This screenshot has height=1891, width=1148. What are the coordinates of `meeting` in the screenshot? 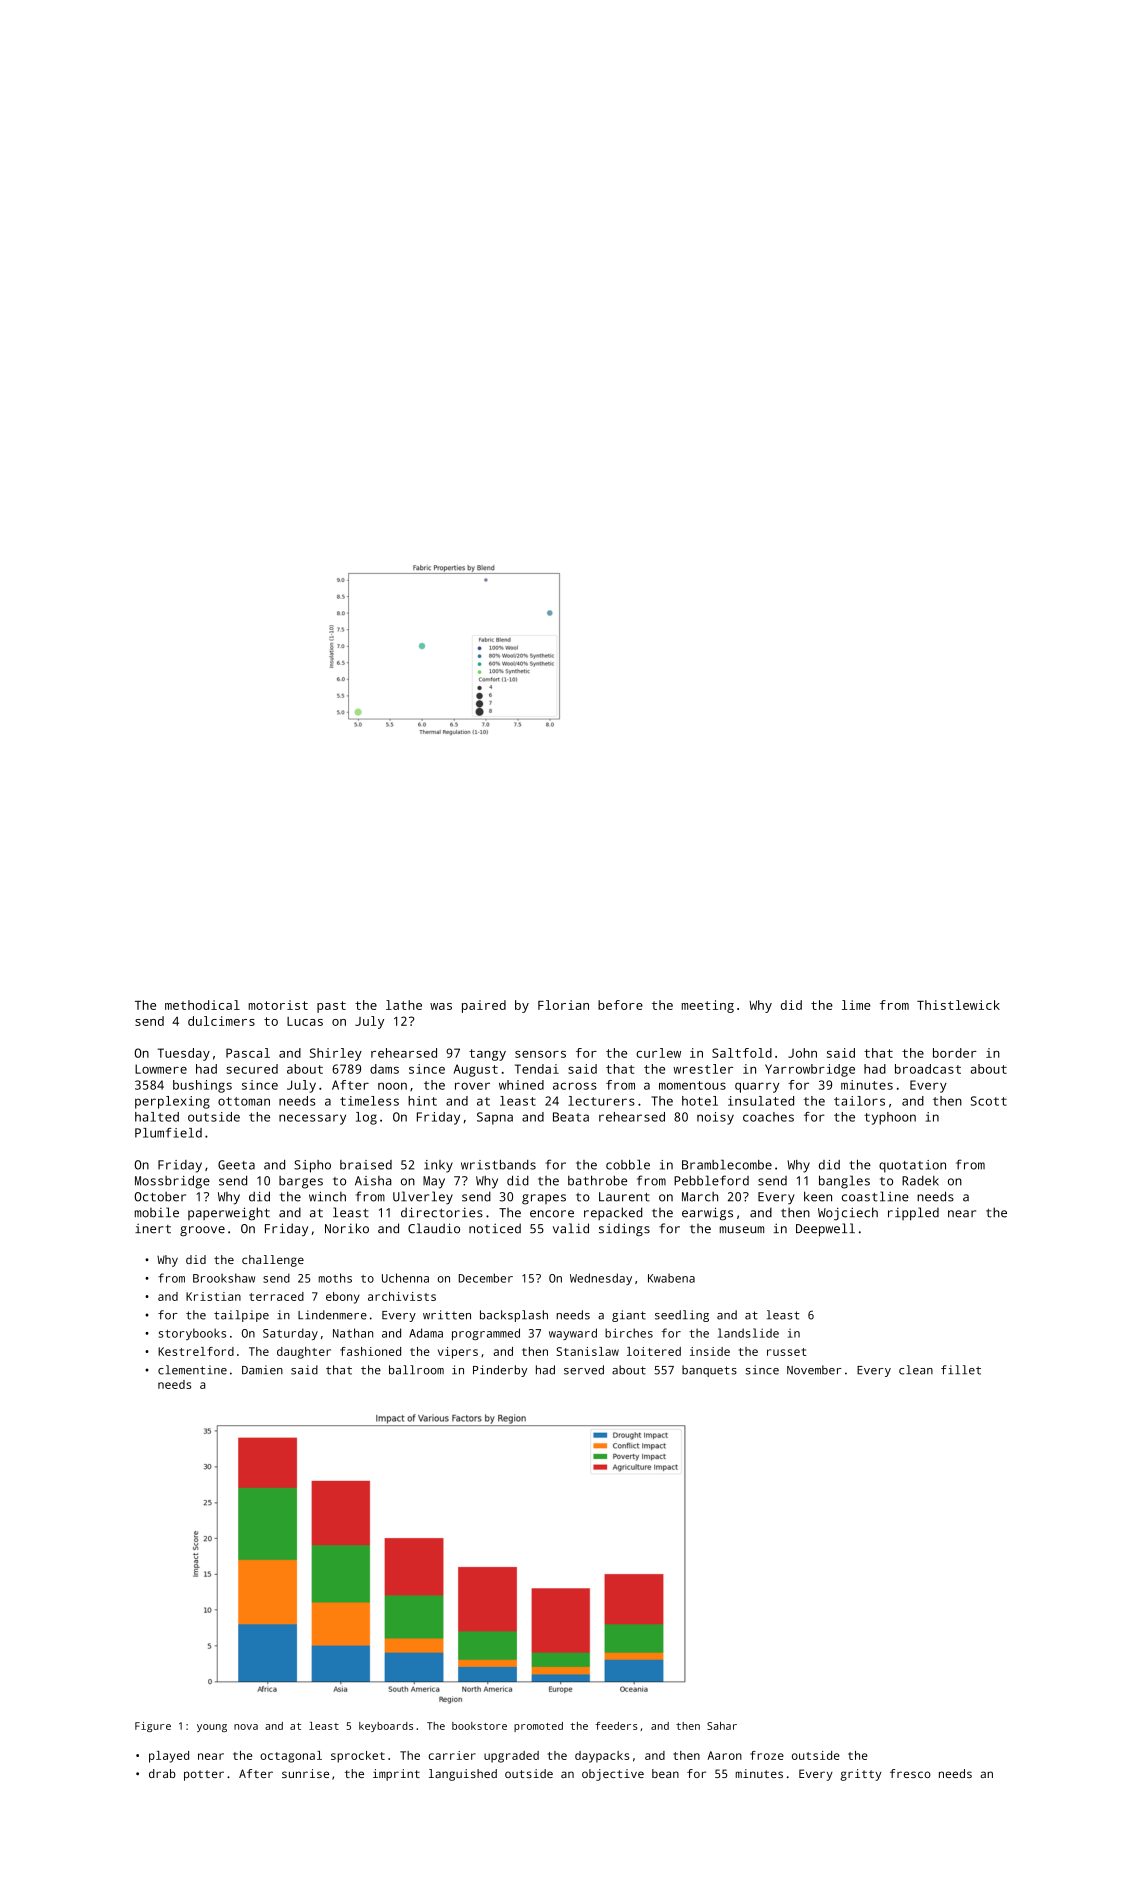 It's located at (708, 1006).
